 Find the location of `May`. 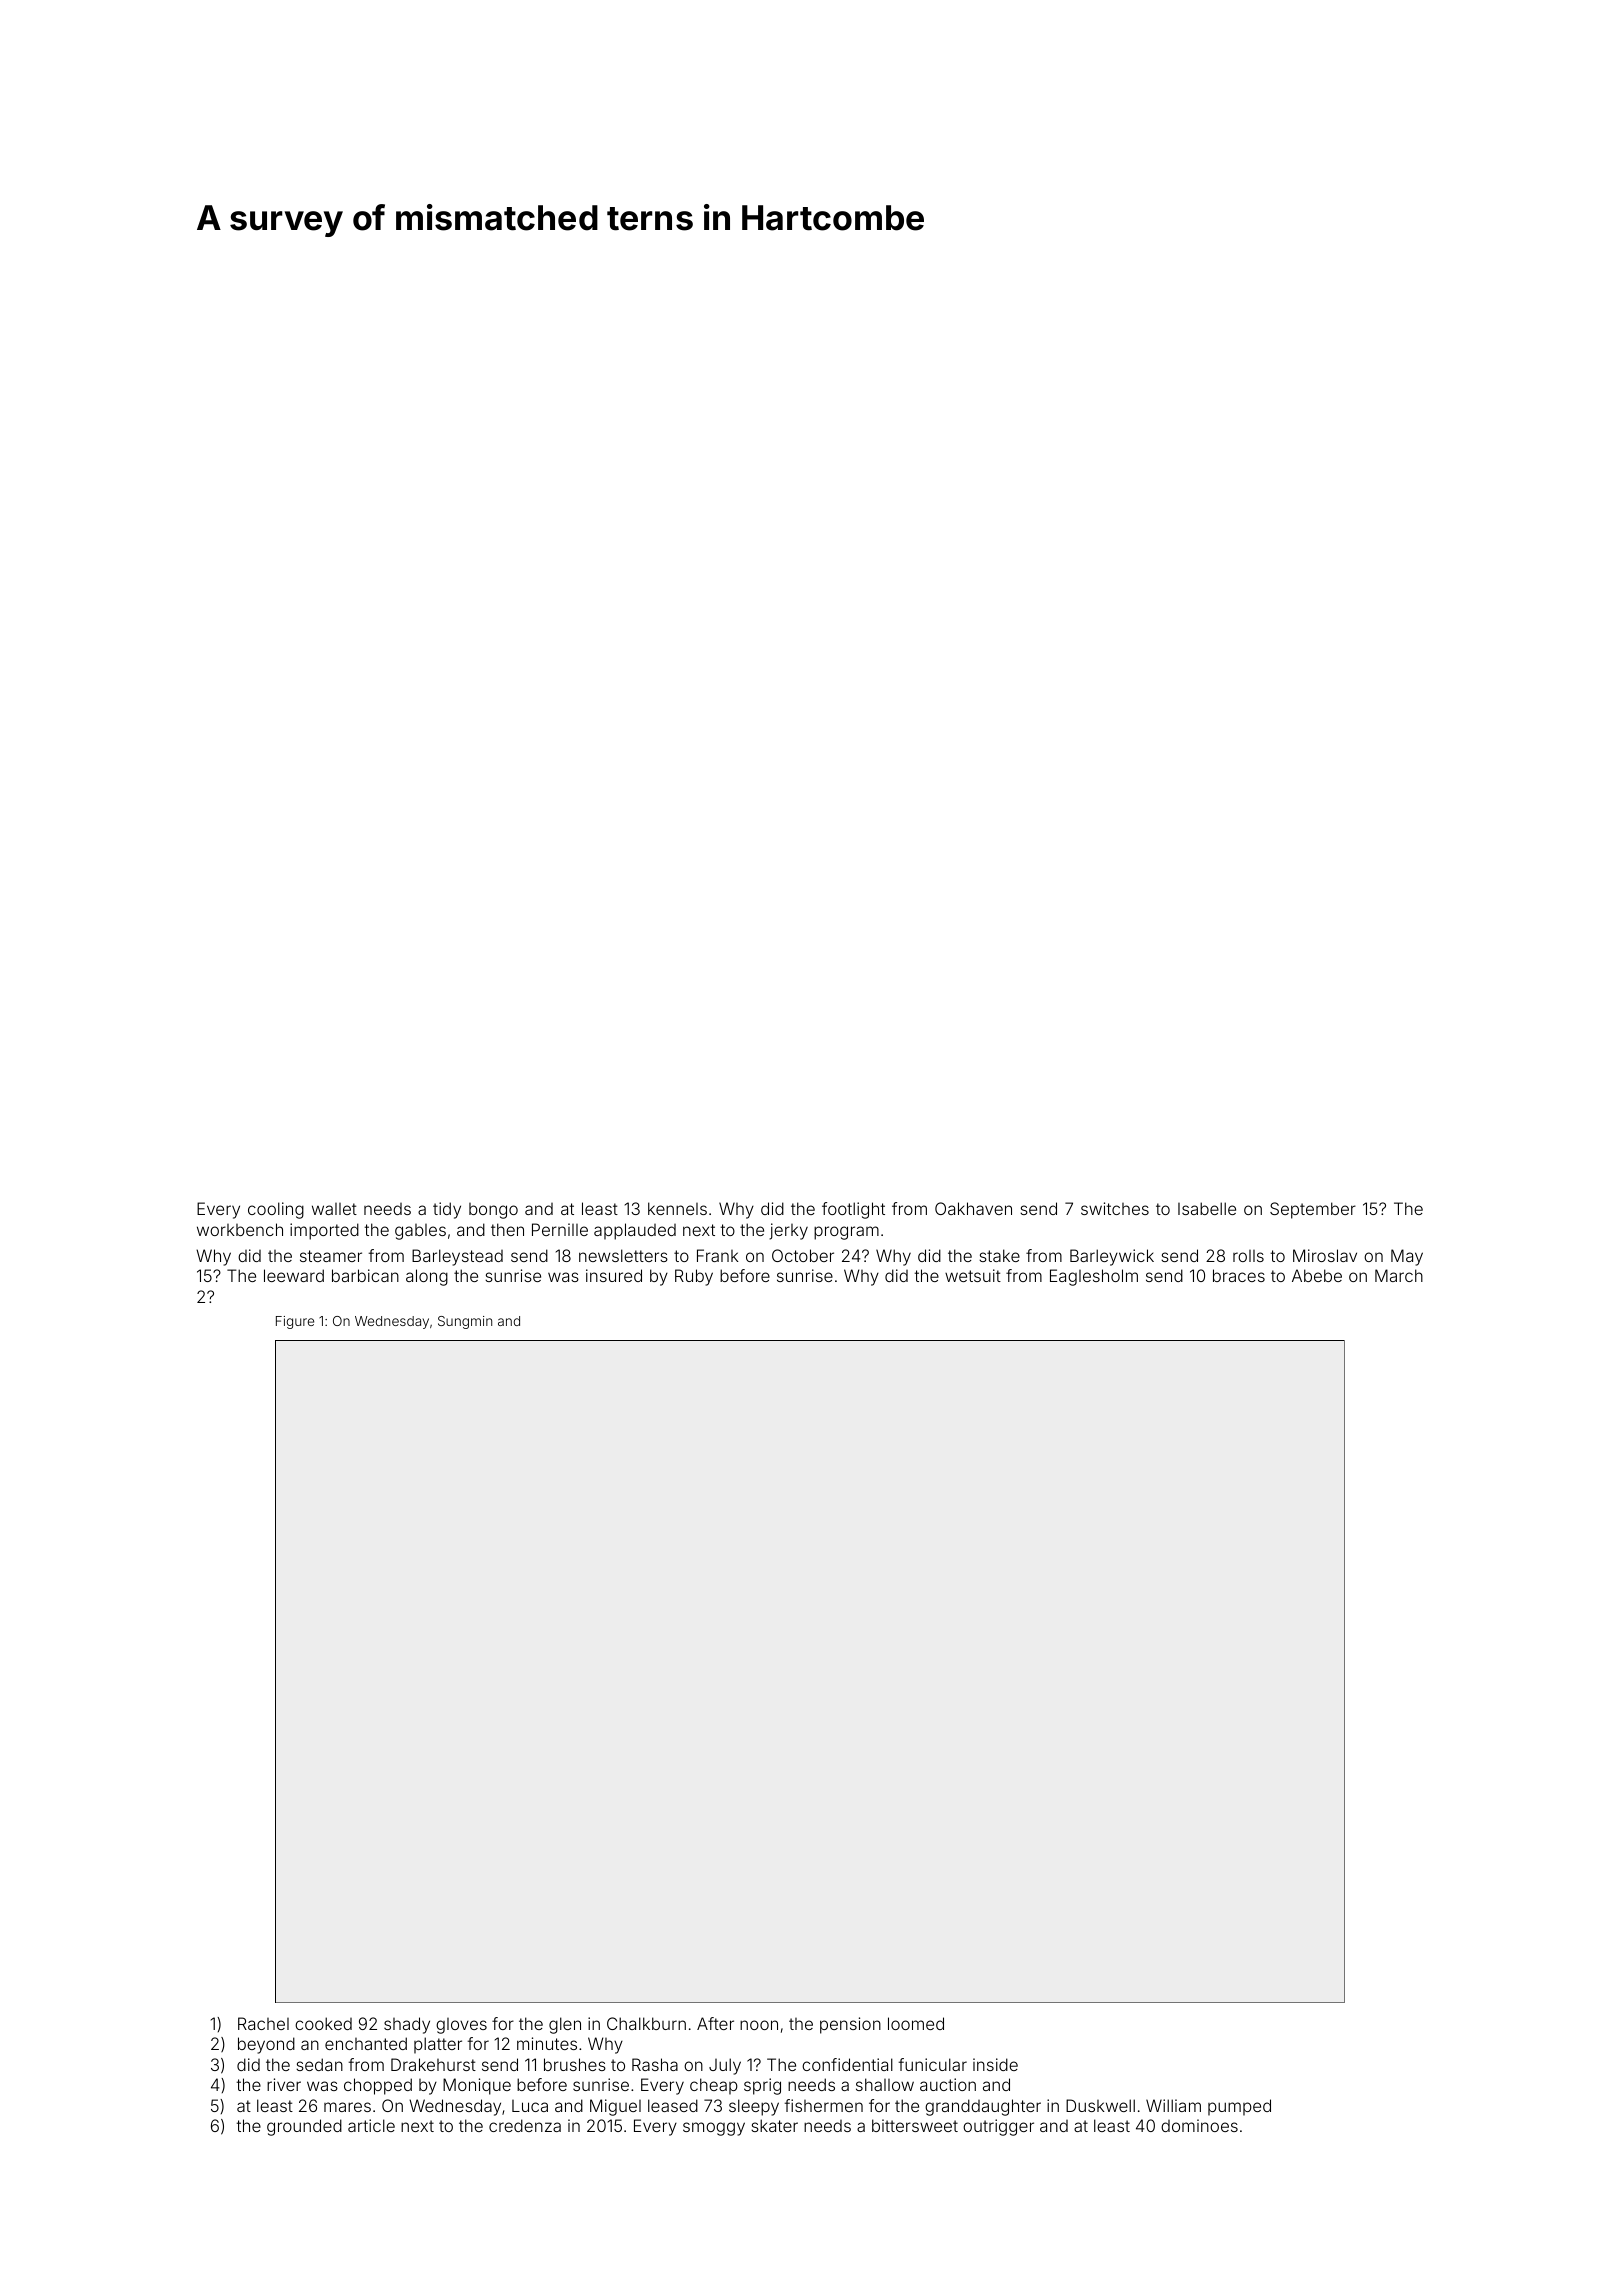

May is located at coordinates (1407, 1257).
